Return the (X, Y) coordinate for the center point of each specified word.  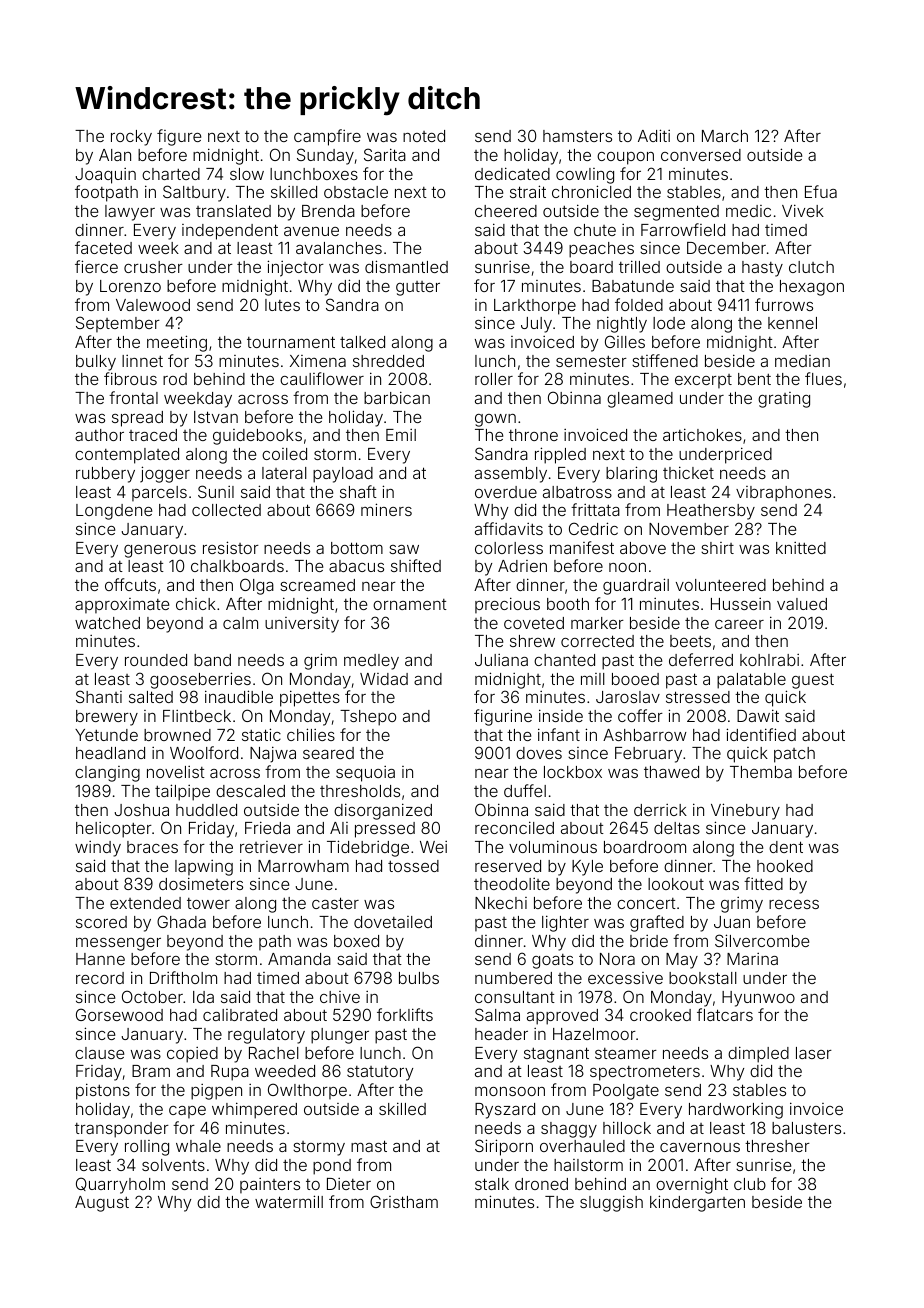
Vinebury (745, 811)
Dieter (349, 1184)
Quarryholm (120, 1185)
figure (179, 137)
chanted (564, 660)
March (725, 136)
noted (424, 136)
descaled (250, 791)
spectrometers (645, 1073)
